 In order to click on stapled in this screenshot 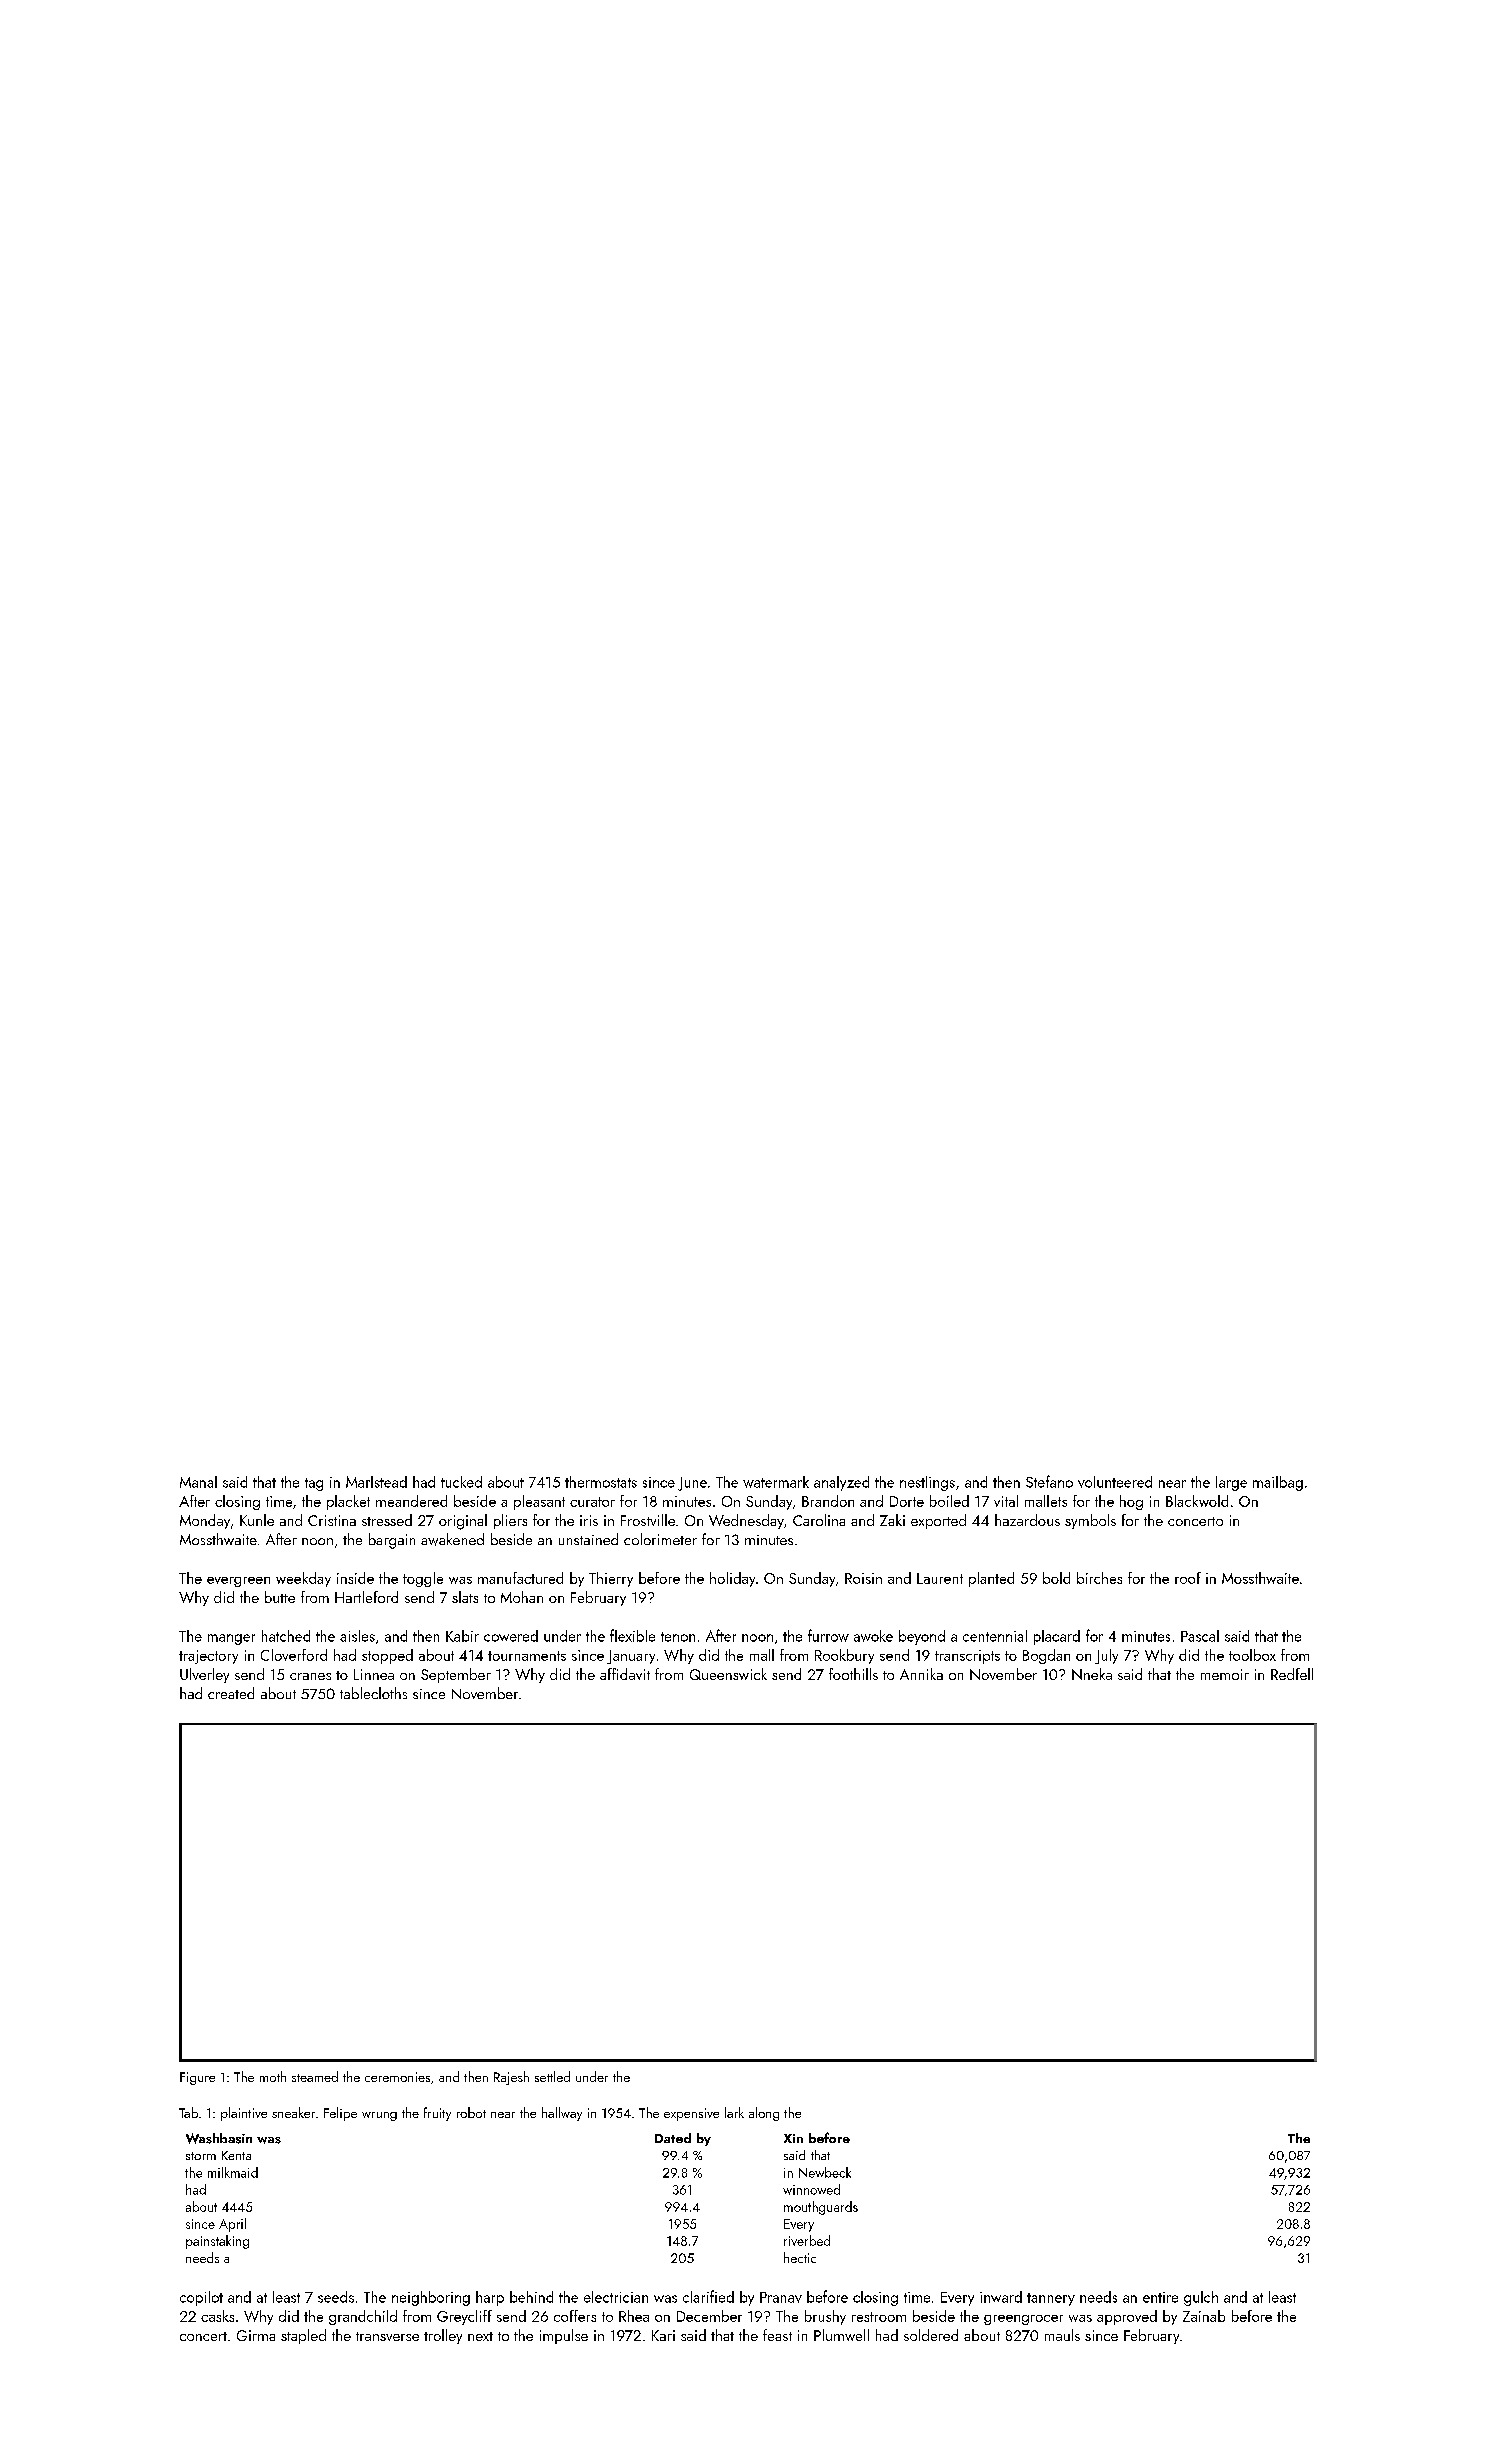, I will do `click(303, 2336)`.
